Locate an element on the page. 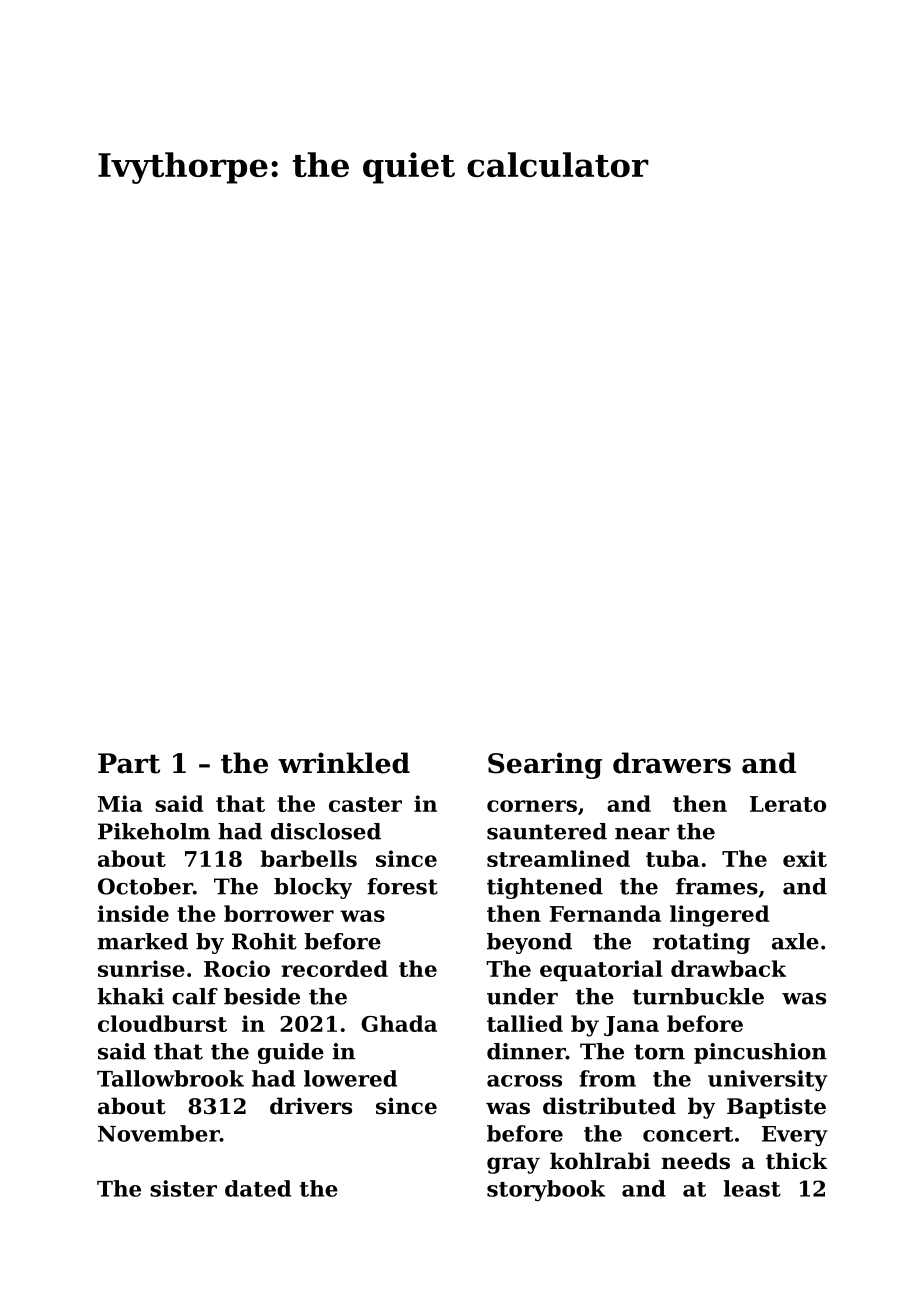  sister is located at coordinates (183, 1188).
